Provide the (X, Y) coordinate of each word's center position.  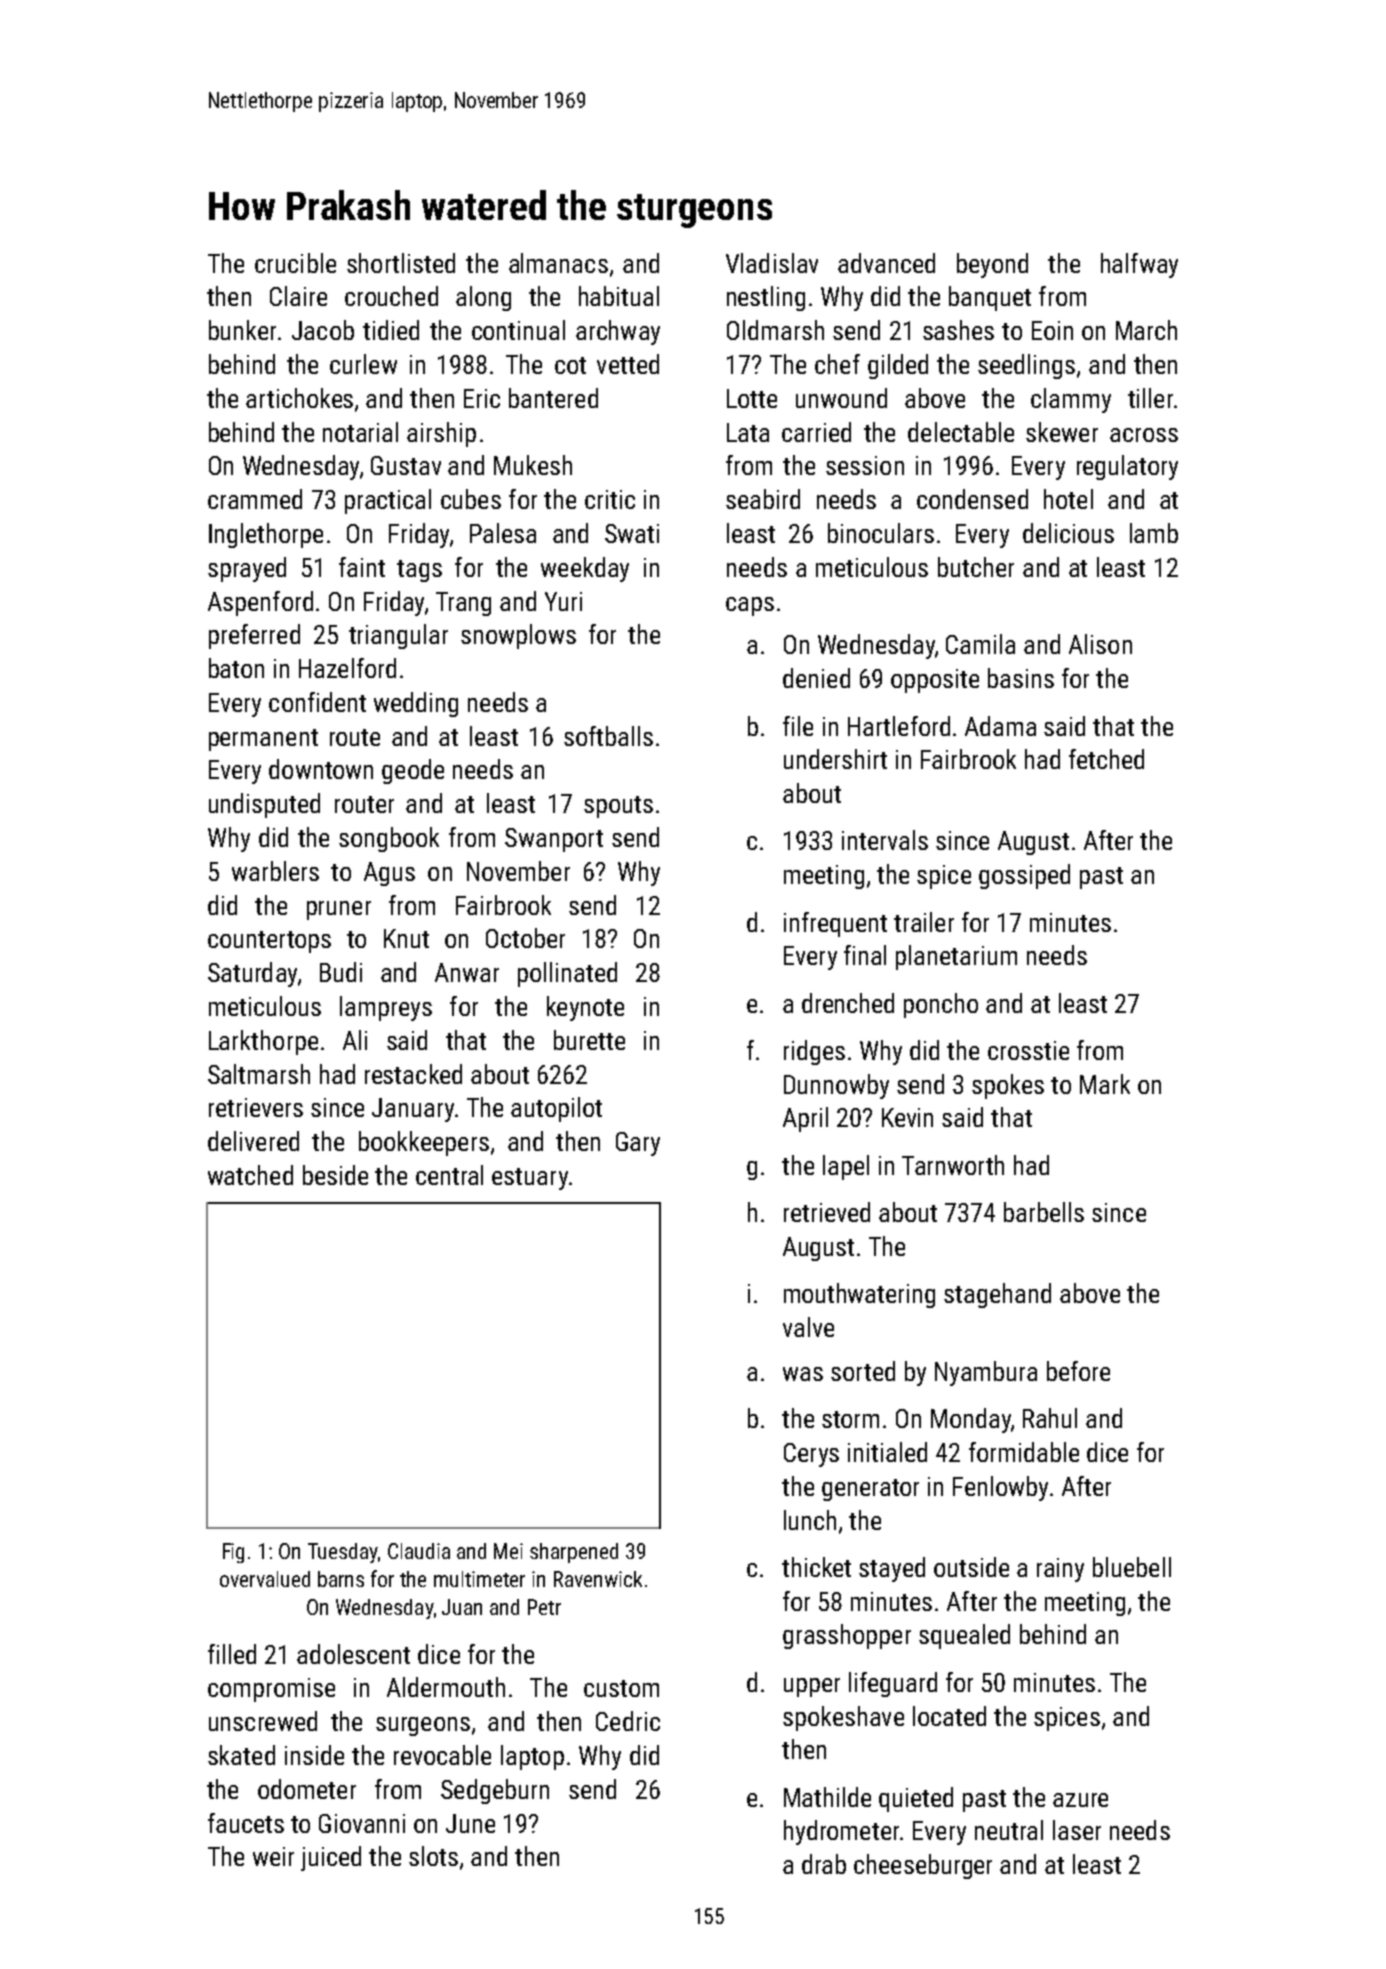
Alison (1100, 644)
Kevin (907, 1117)
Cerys (811, 1455)
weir (273, 1856)
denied (816, 678)
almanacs (558, 263)
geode (413, 771)
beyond (992, 265)
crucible (295, 263)
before (1078, 1371)
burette (589, 1040)
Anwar (467, 972)
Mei (508, 1551)
